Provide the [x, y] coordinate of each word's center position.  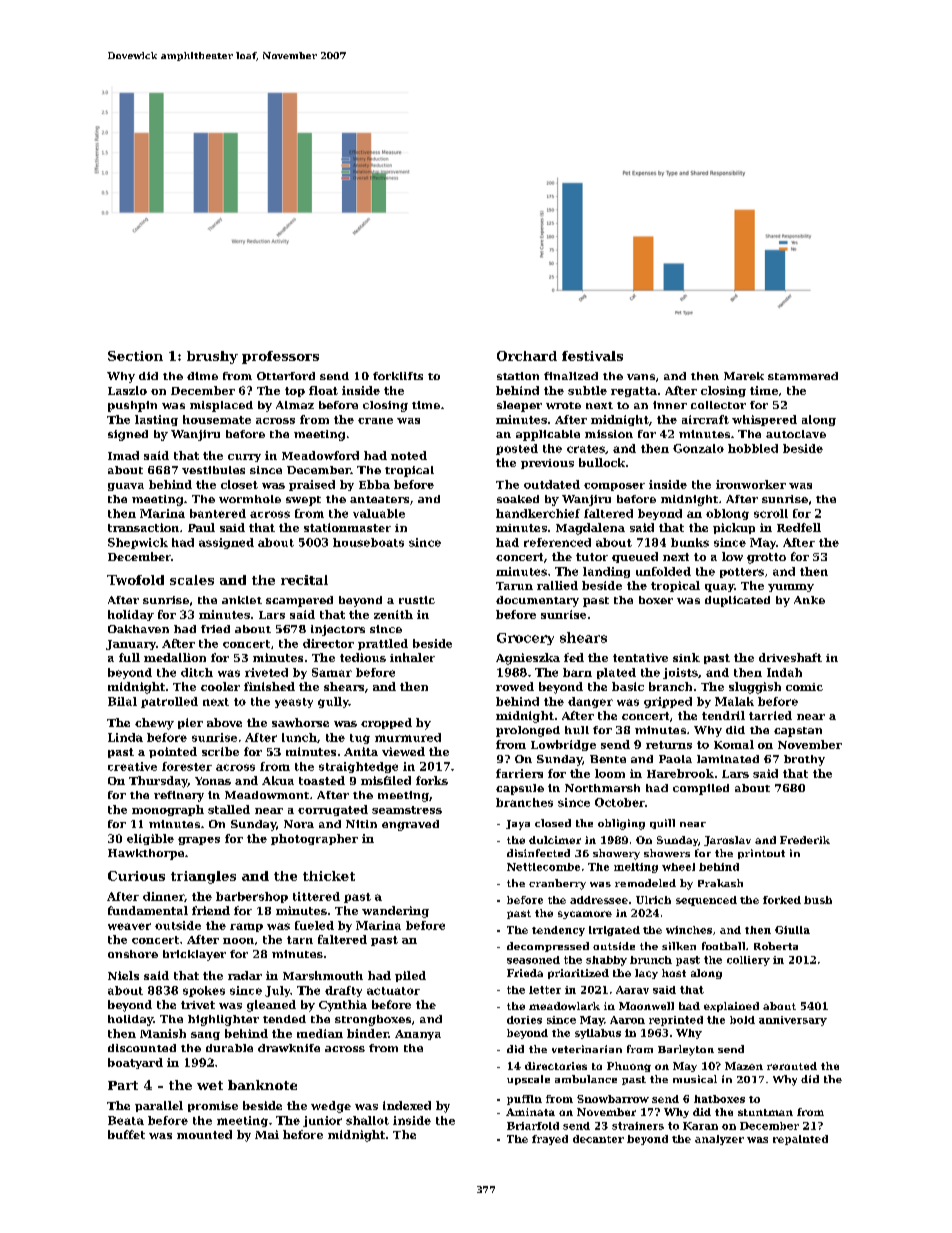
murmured [408, 737]
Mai [267, 1134]
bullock [602, 462]
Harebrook [680, 773]
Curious [136, 876]
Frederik [805, 840]
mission [609, 434]
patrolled [169, 702]
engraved [410, 825]
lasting [156, 420]
